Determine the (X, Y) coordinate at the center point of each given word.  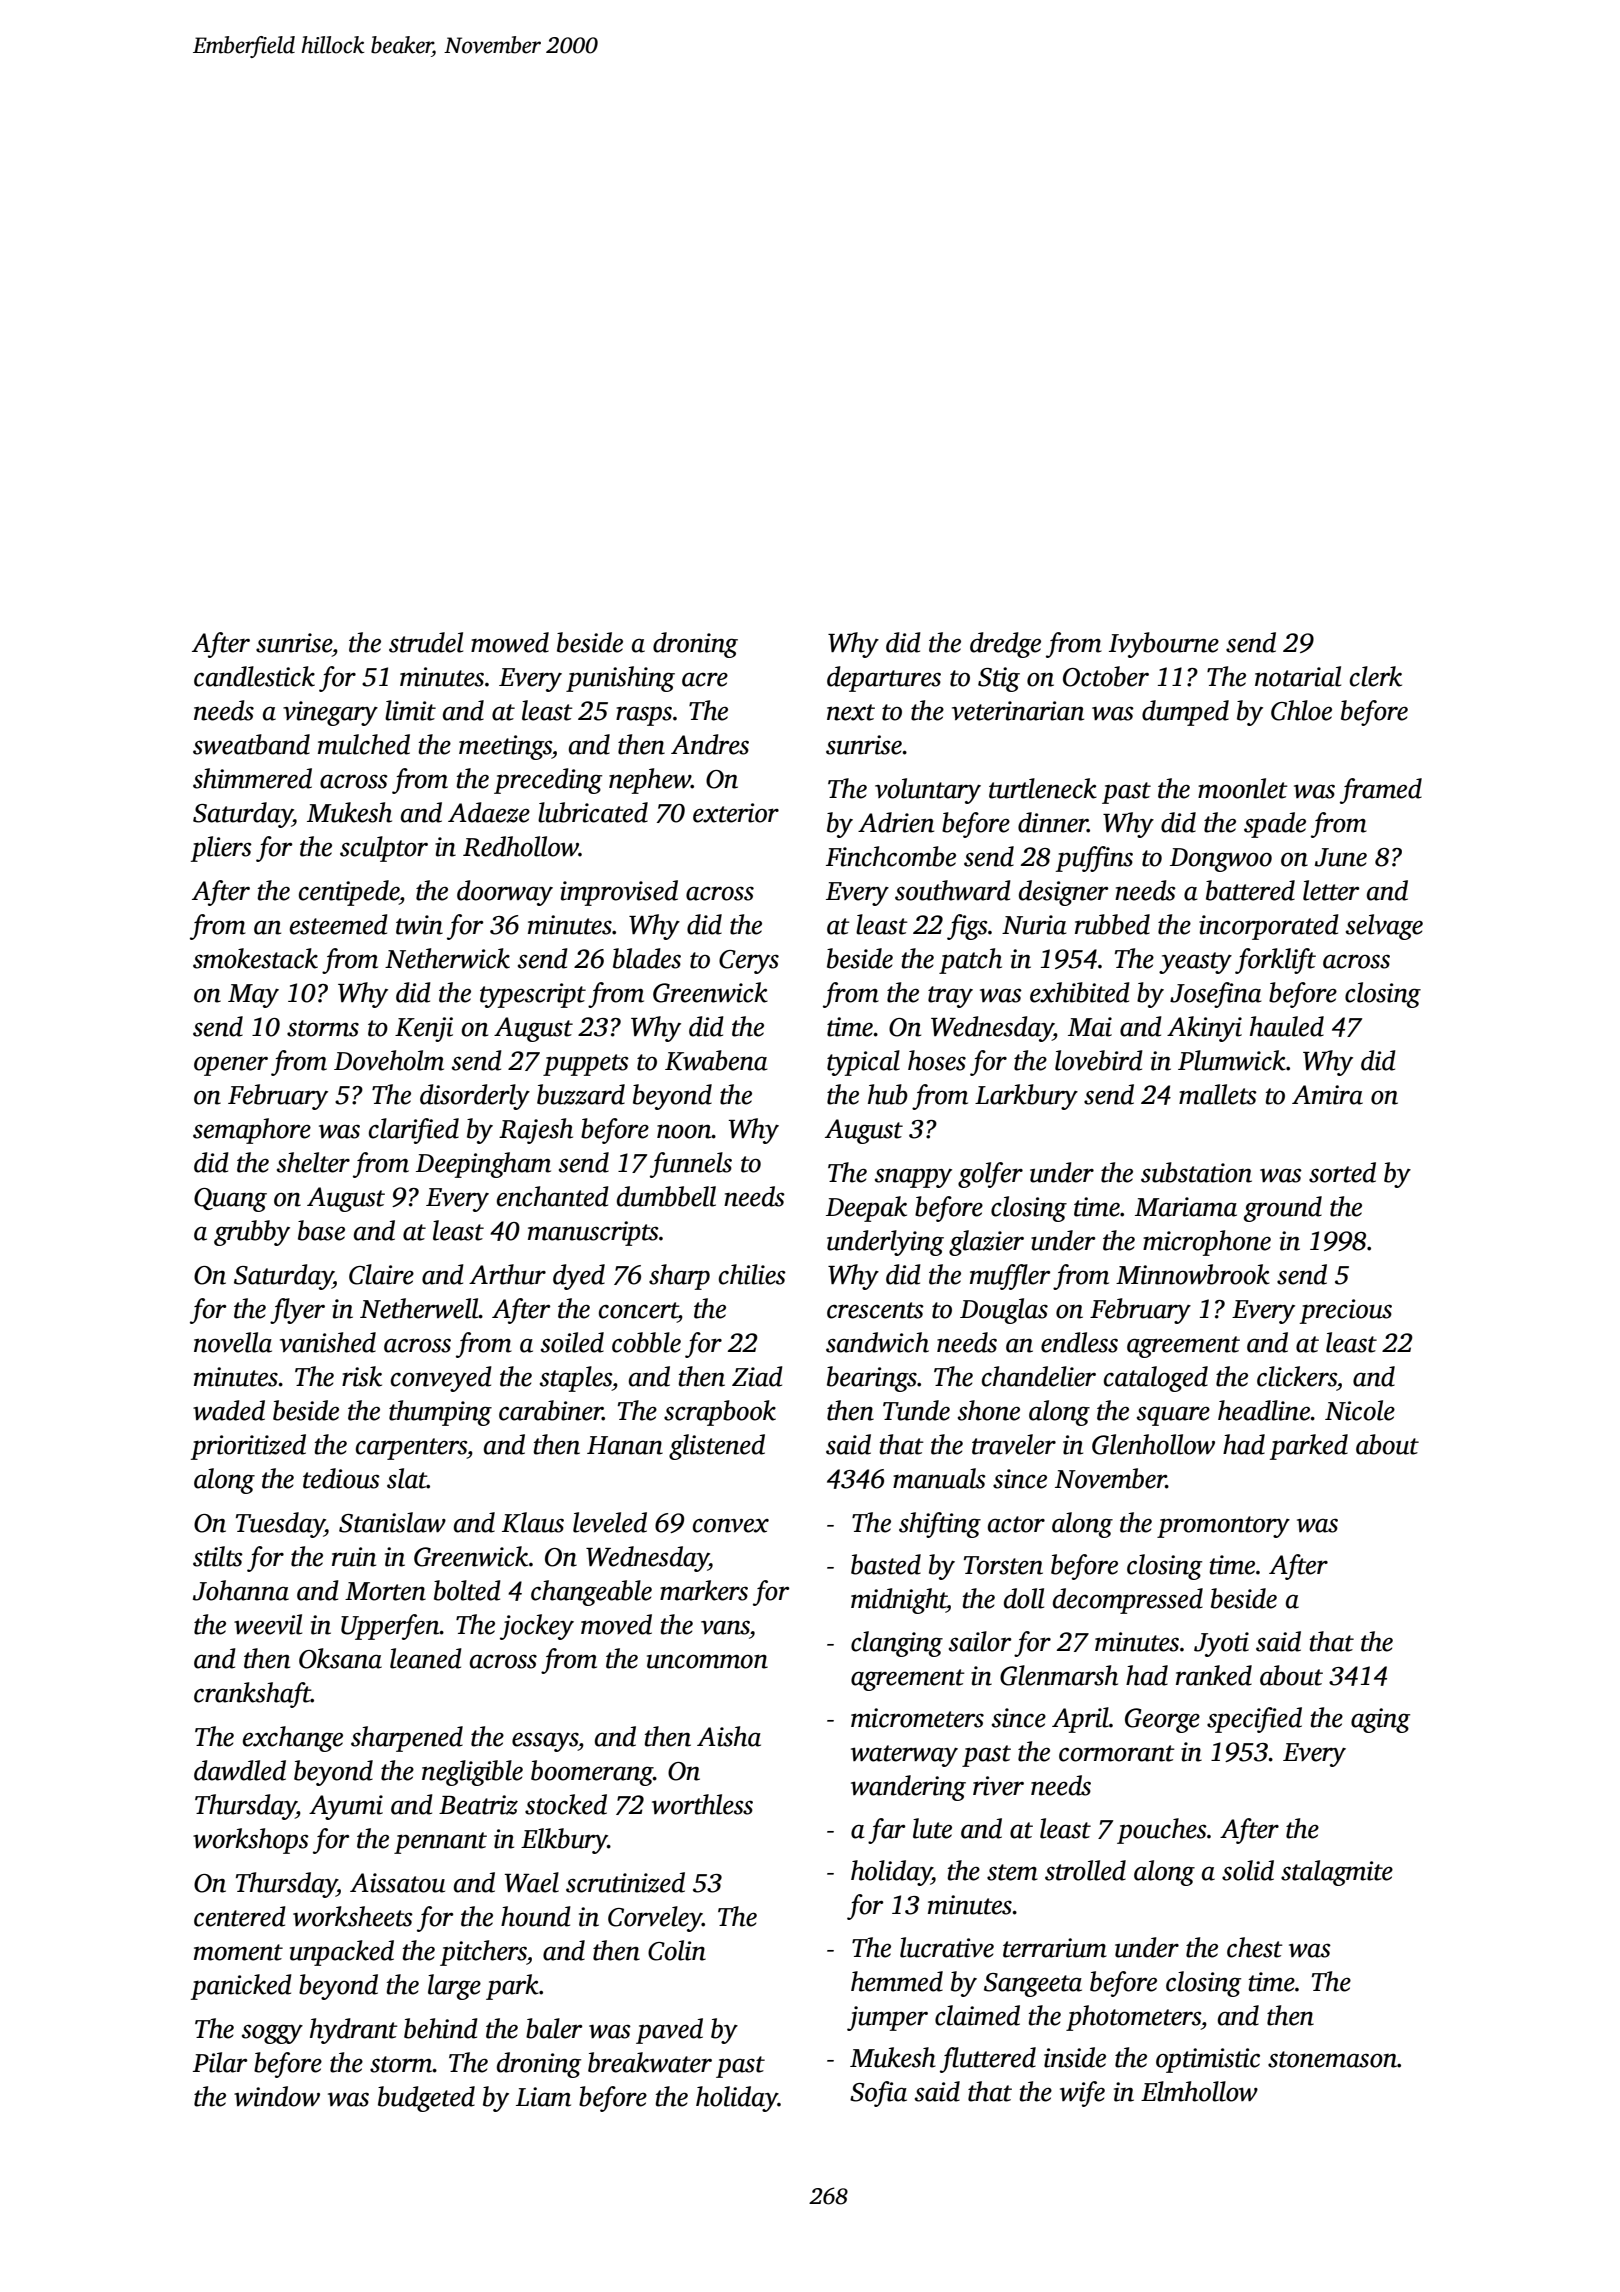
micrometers (917, 1718)
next (851, 712)
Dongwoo (1221, 860)
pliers (221, 849)
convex (731, 1526)
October (1106, 676)
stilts (218, 1556)
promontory (1223, 1527)
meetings (505, 747)
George (1162, 1720)
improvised (619, 893)
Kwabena (716, 1060)
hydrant (354, 2031)
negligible (472, 1773)
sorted (1342, 1172)
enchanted (553, 1196)
